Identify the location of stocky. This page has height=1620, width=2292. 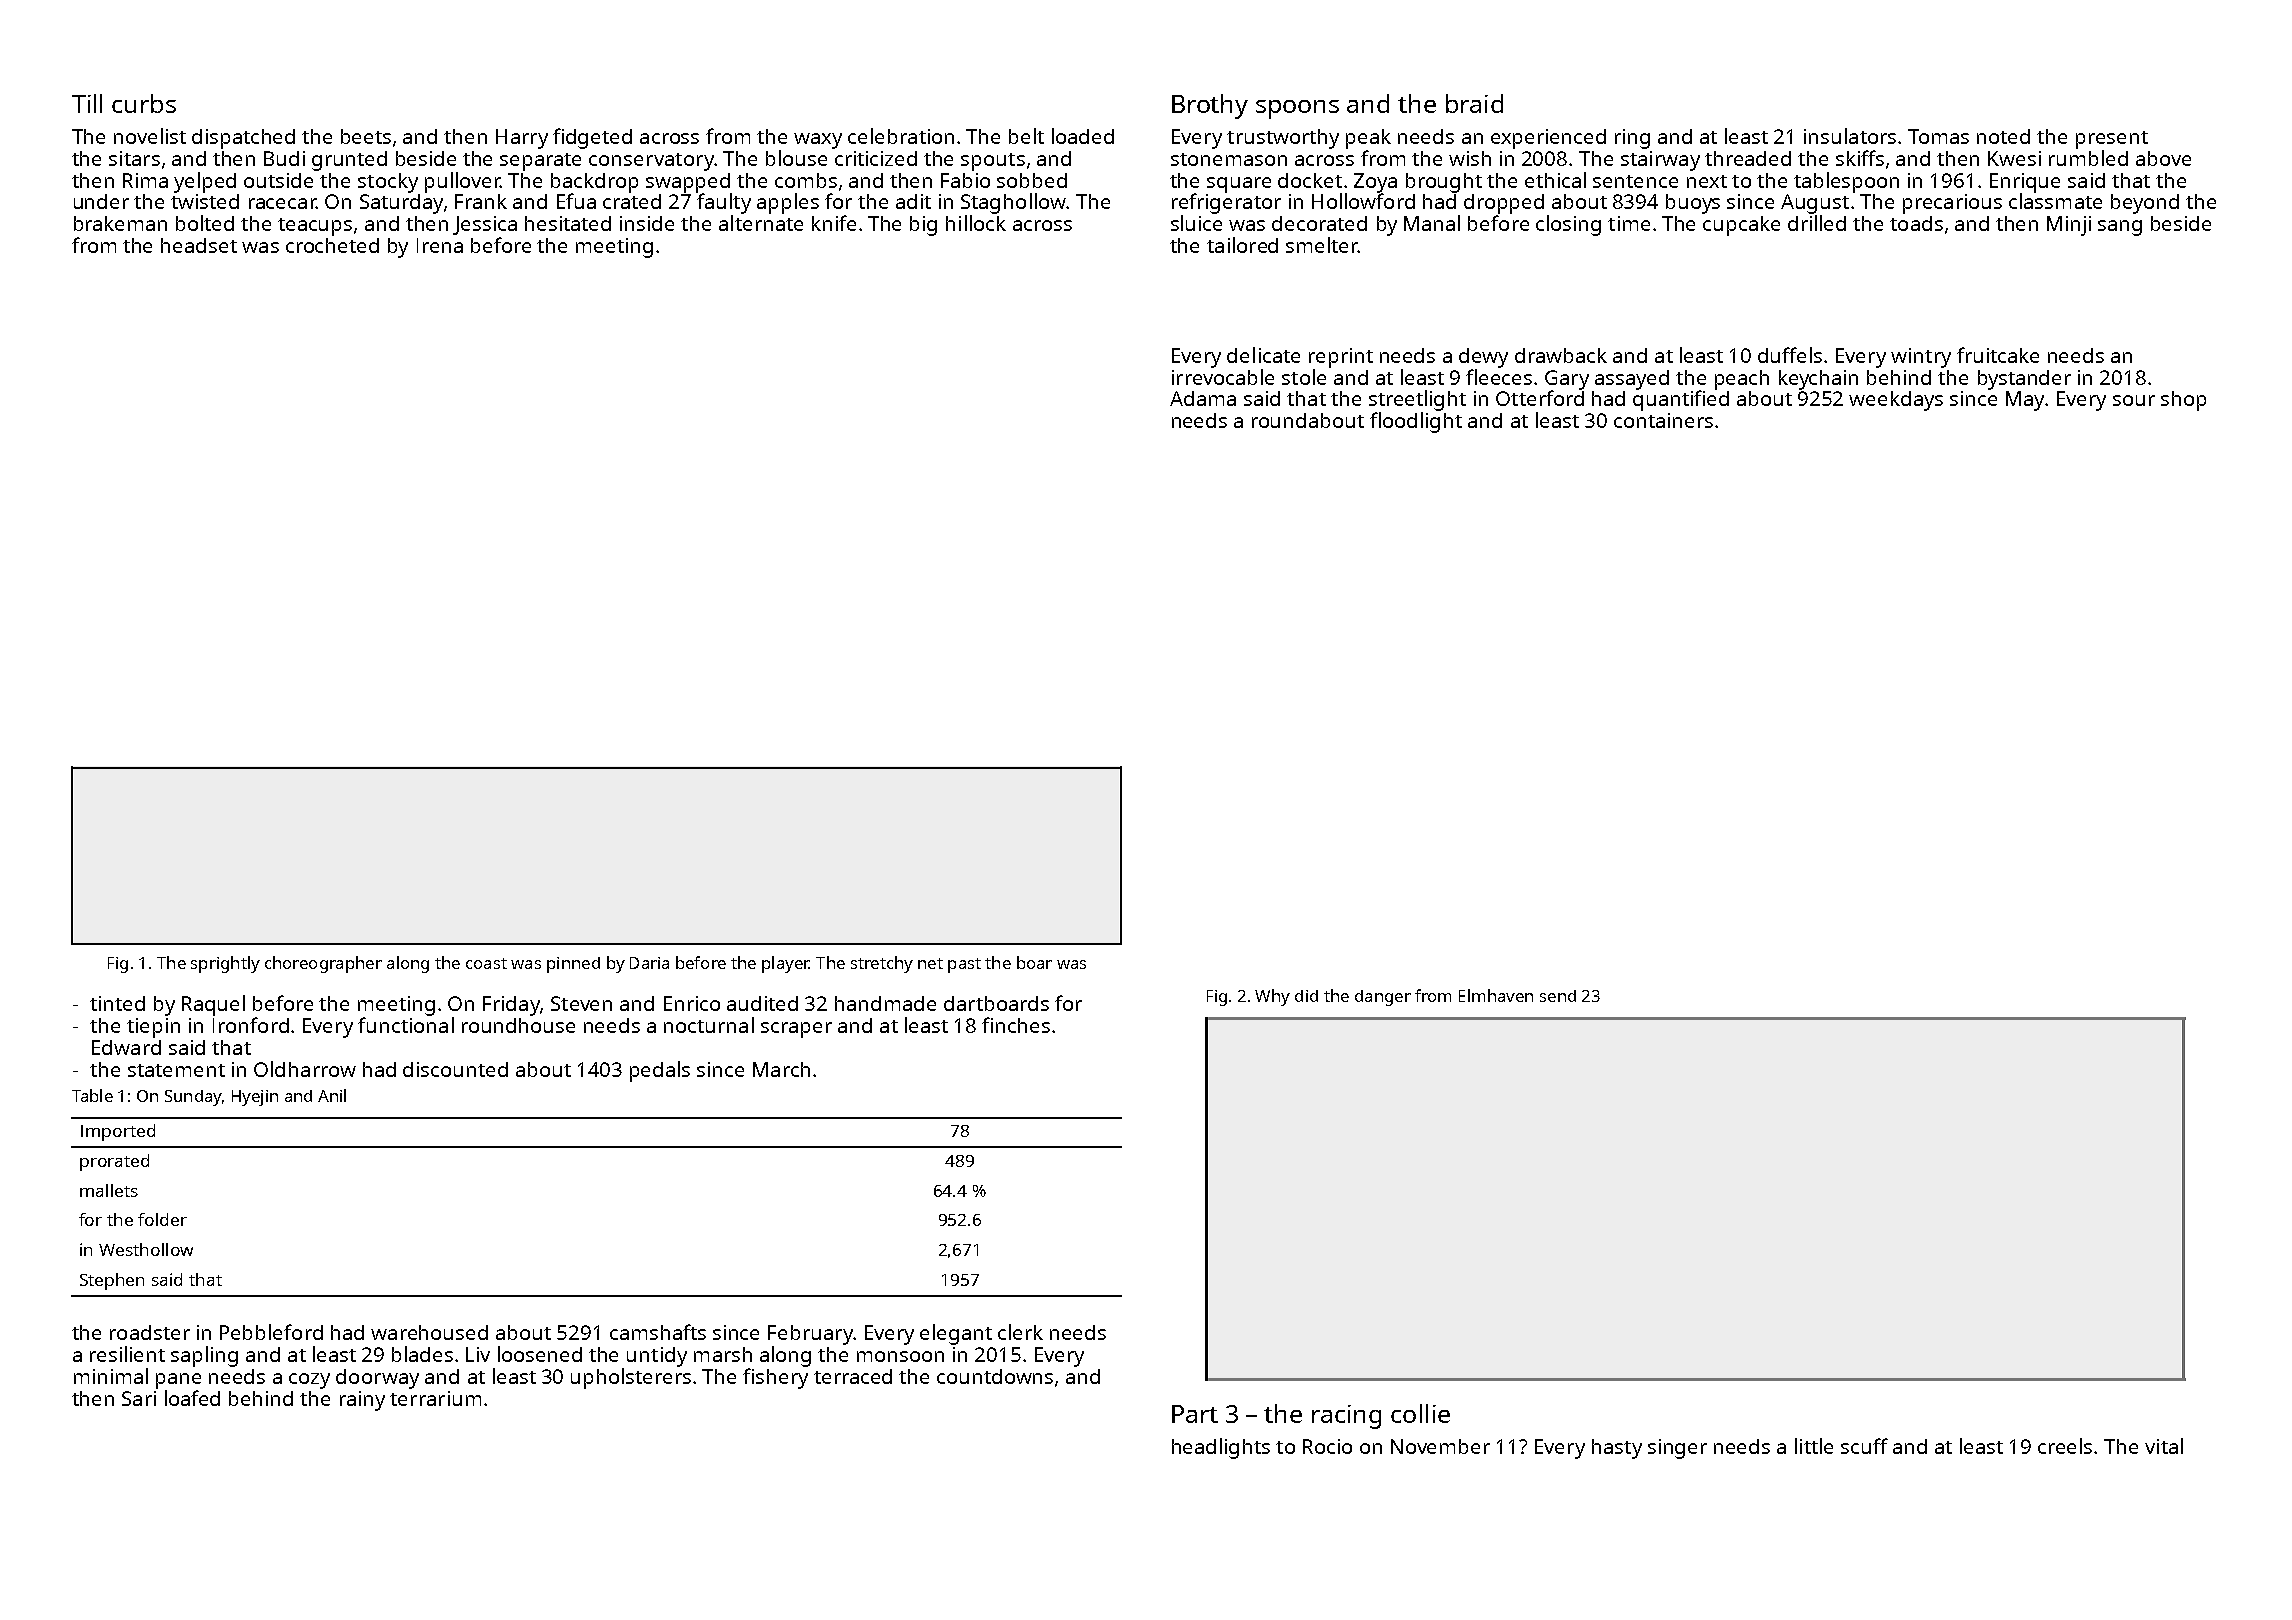
(388, 183).
